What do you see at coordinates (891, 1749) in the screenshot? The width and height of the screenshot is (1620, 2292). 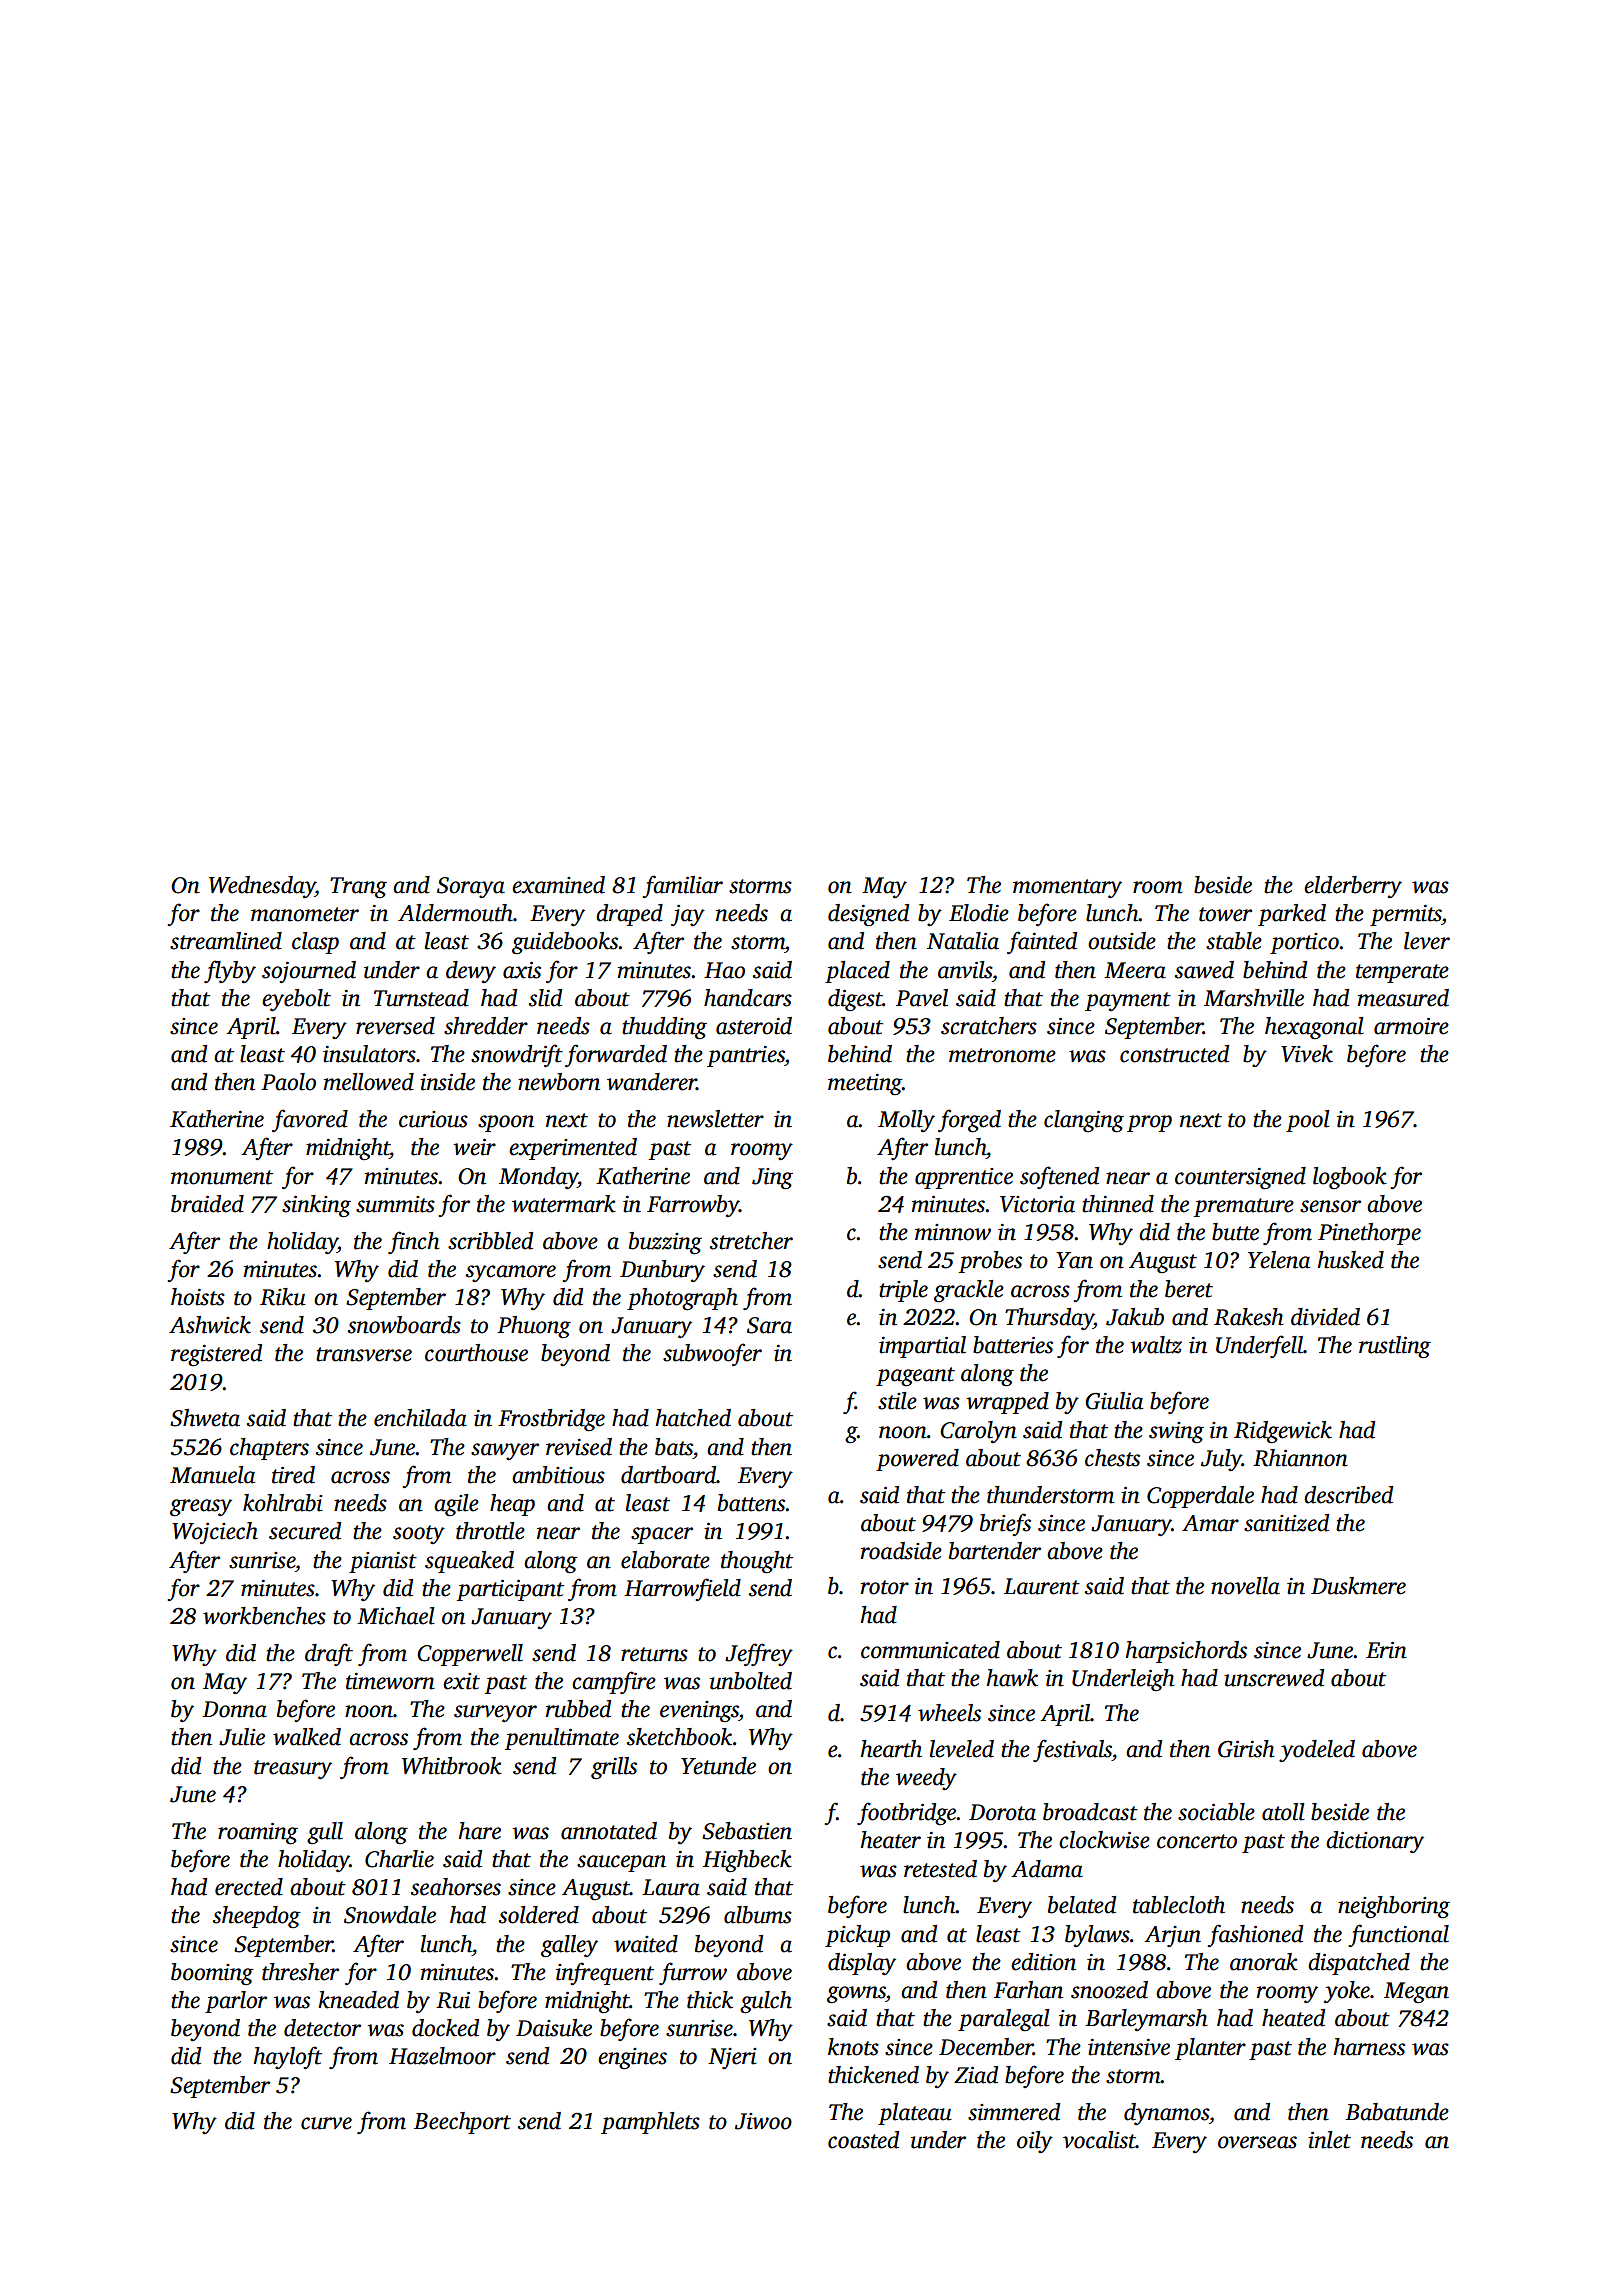 I see `hearth` at bounding box center [891, 1749].
